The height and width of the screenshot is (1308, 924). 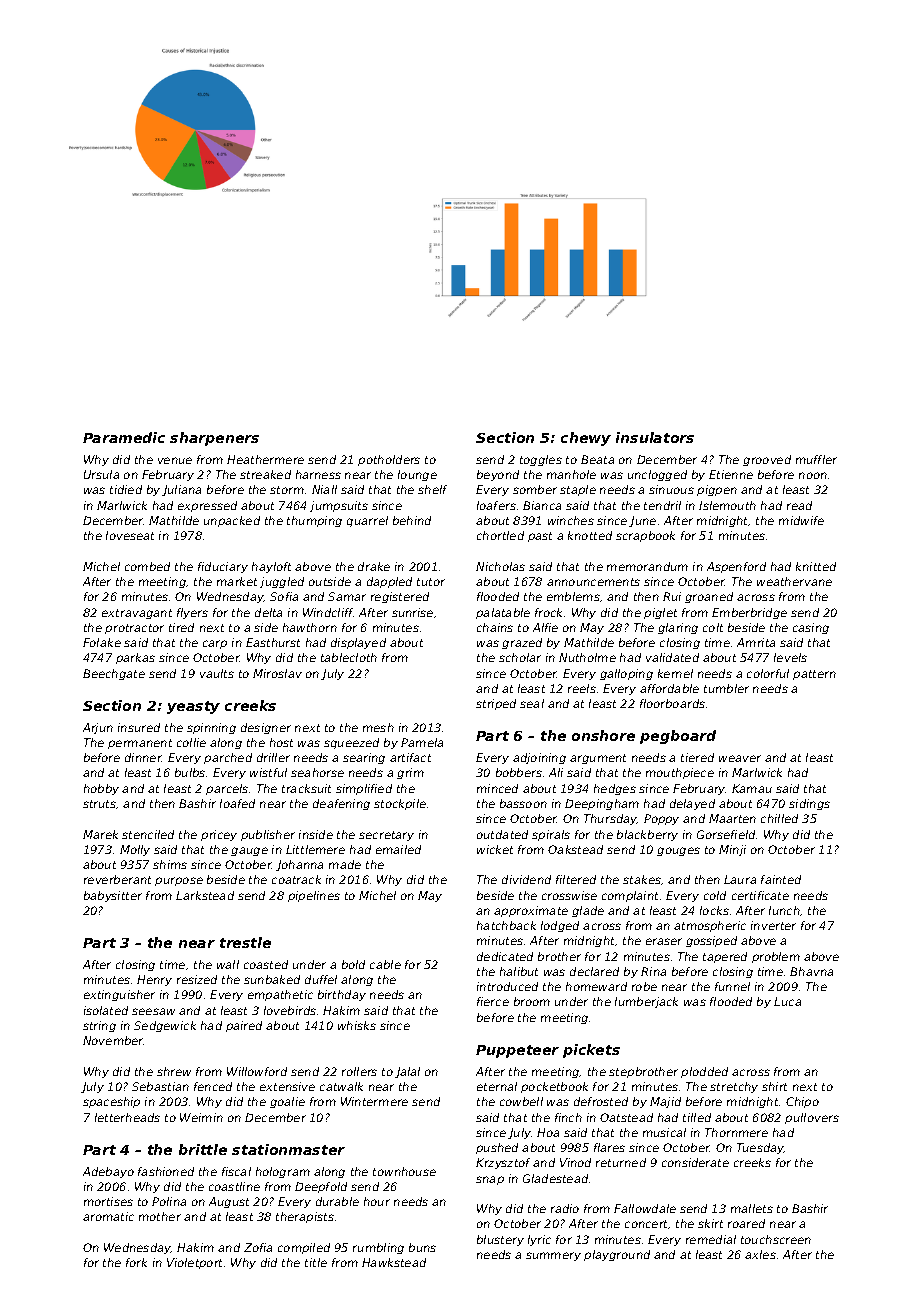 I want to click on touchscreen, so click(x=776, y=1239).
